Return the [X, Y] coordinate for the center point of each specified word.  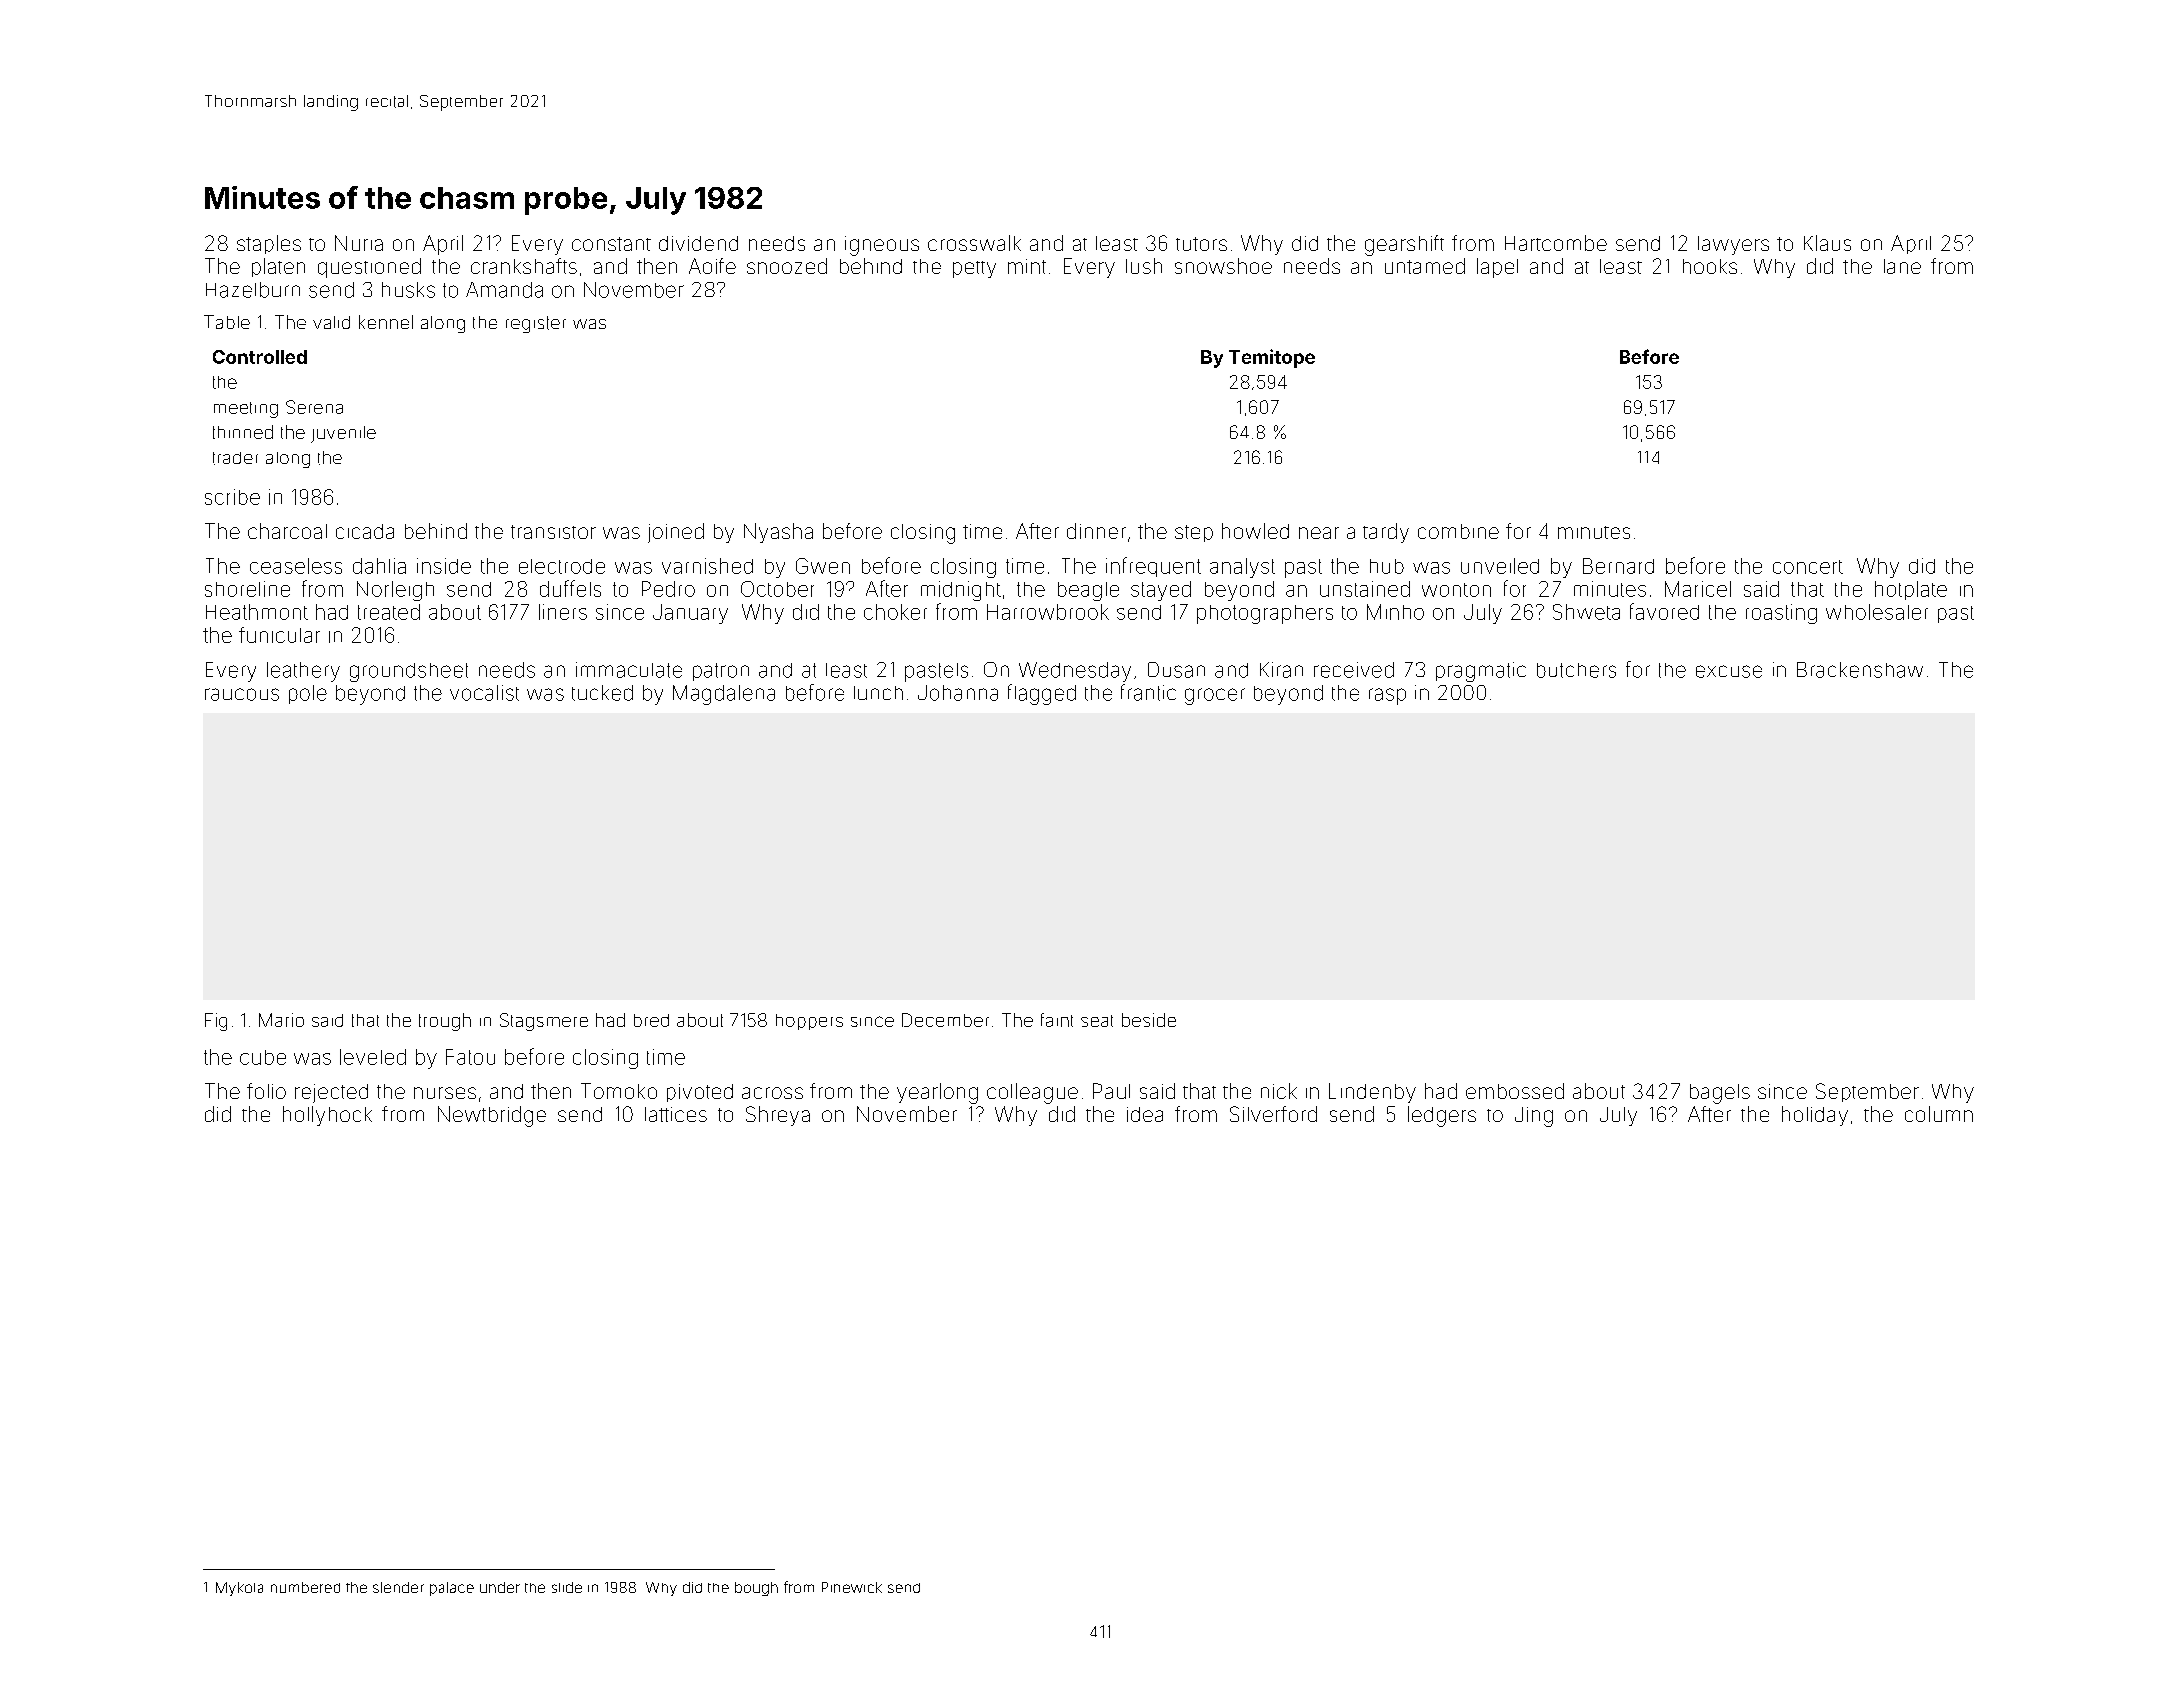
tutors [1201, 244]
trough [445, 1022]
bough [756, 1589]
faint [1057, 1020]
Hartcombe [1556, 243]
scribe [232, 497]
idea [1145, 1114]
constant [611, 244]
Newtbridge [492, 1116]
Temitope [1272, 358]
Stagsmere [544, 1022]
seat [1097, 1021]
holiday [1815, 1116]
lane [1902, 266]
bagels [1720, 1094]
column [1939, 1114]
